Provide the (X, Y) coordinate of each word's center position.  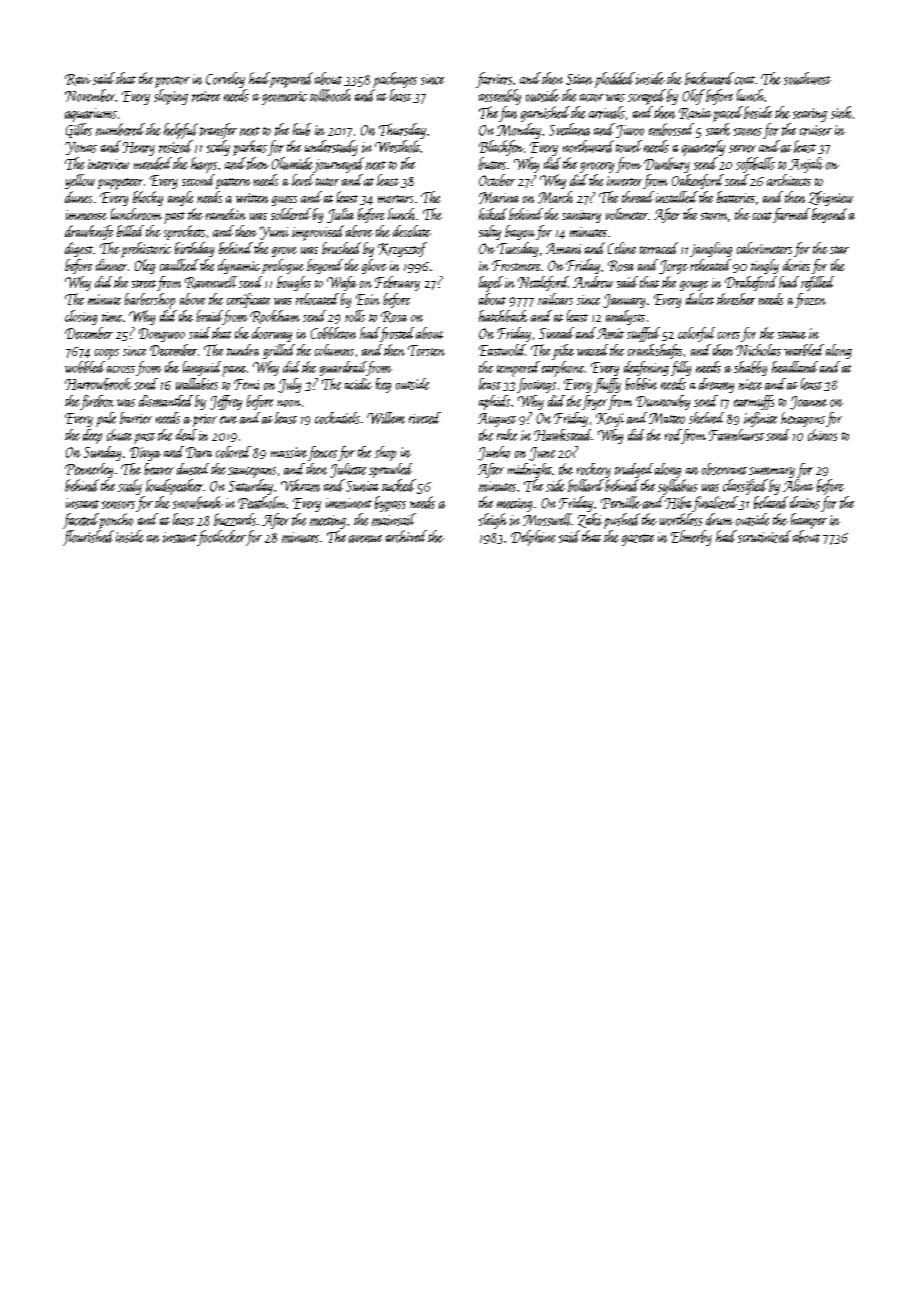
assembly (500, 97)
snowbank (198, 502)
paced (728, 114)
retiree (206, 96)
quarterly (703, 148)
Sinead (556, 333)
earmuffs (754, 402)
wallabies (197, 384)
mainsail (394, 519)
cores (729, 335)
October (497, 180)
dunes (78, 197)
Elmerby (691, 538)
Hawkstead (563, 435)
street (144, 284)
